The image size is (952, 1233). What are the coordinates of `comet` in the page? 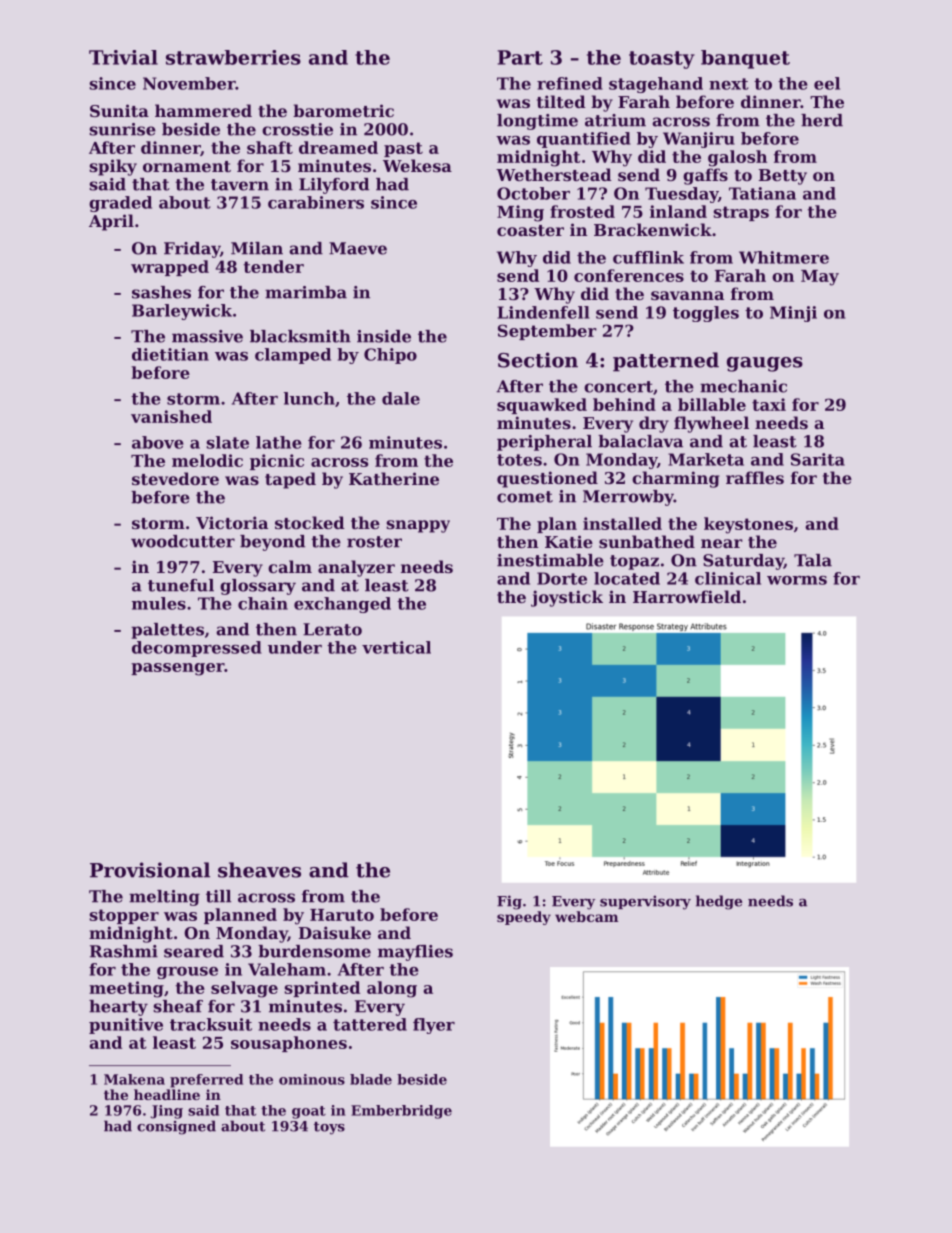 It's located at (525, 497).
